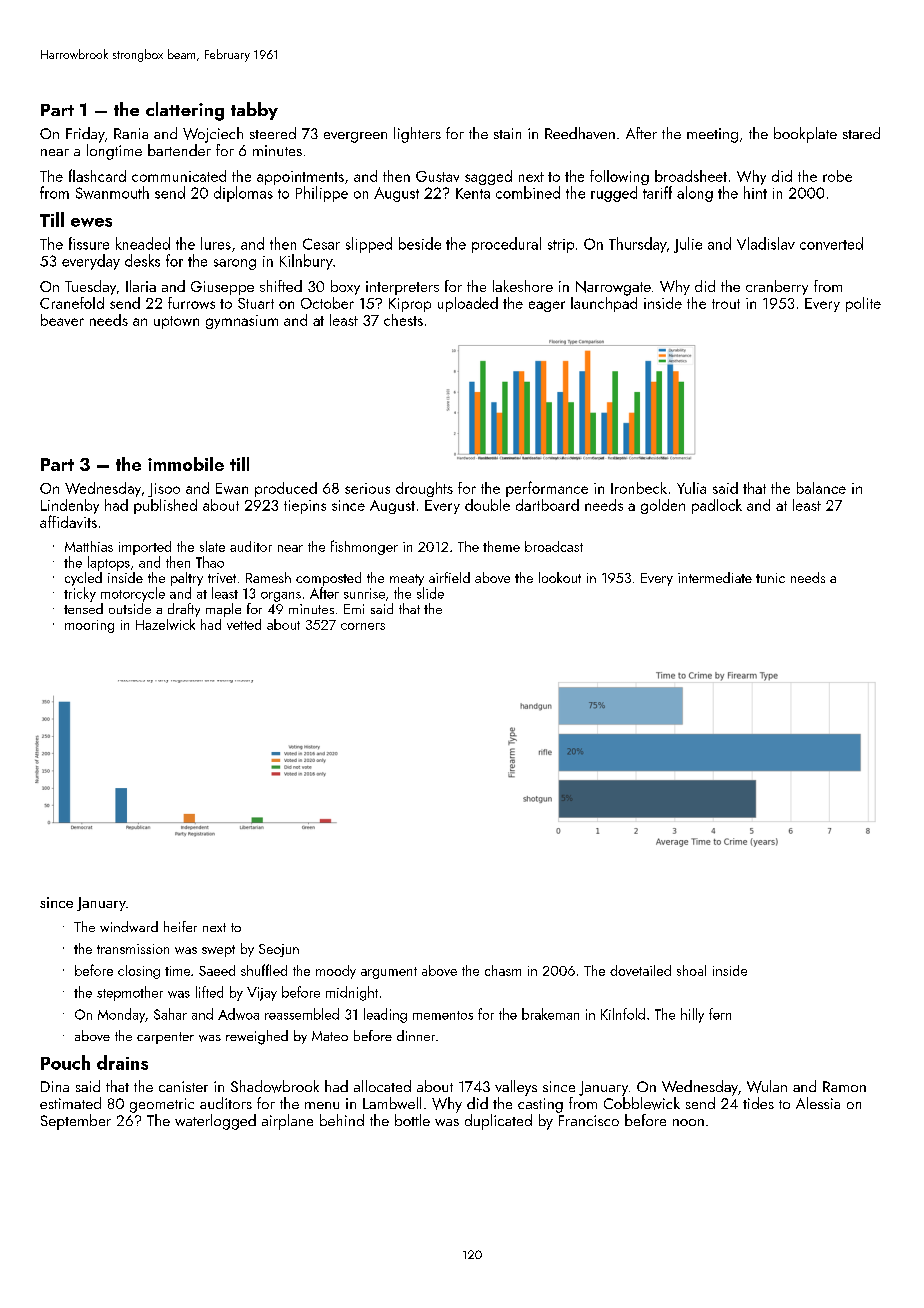 The height and width of the page is (1308, 924). Describe the element at coordinates (691, 488) in the page. I see `Yulia` at that location.
